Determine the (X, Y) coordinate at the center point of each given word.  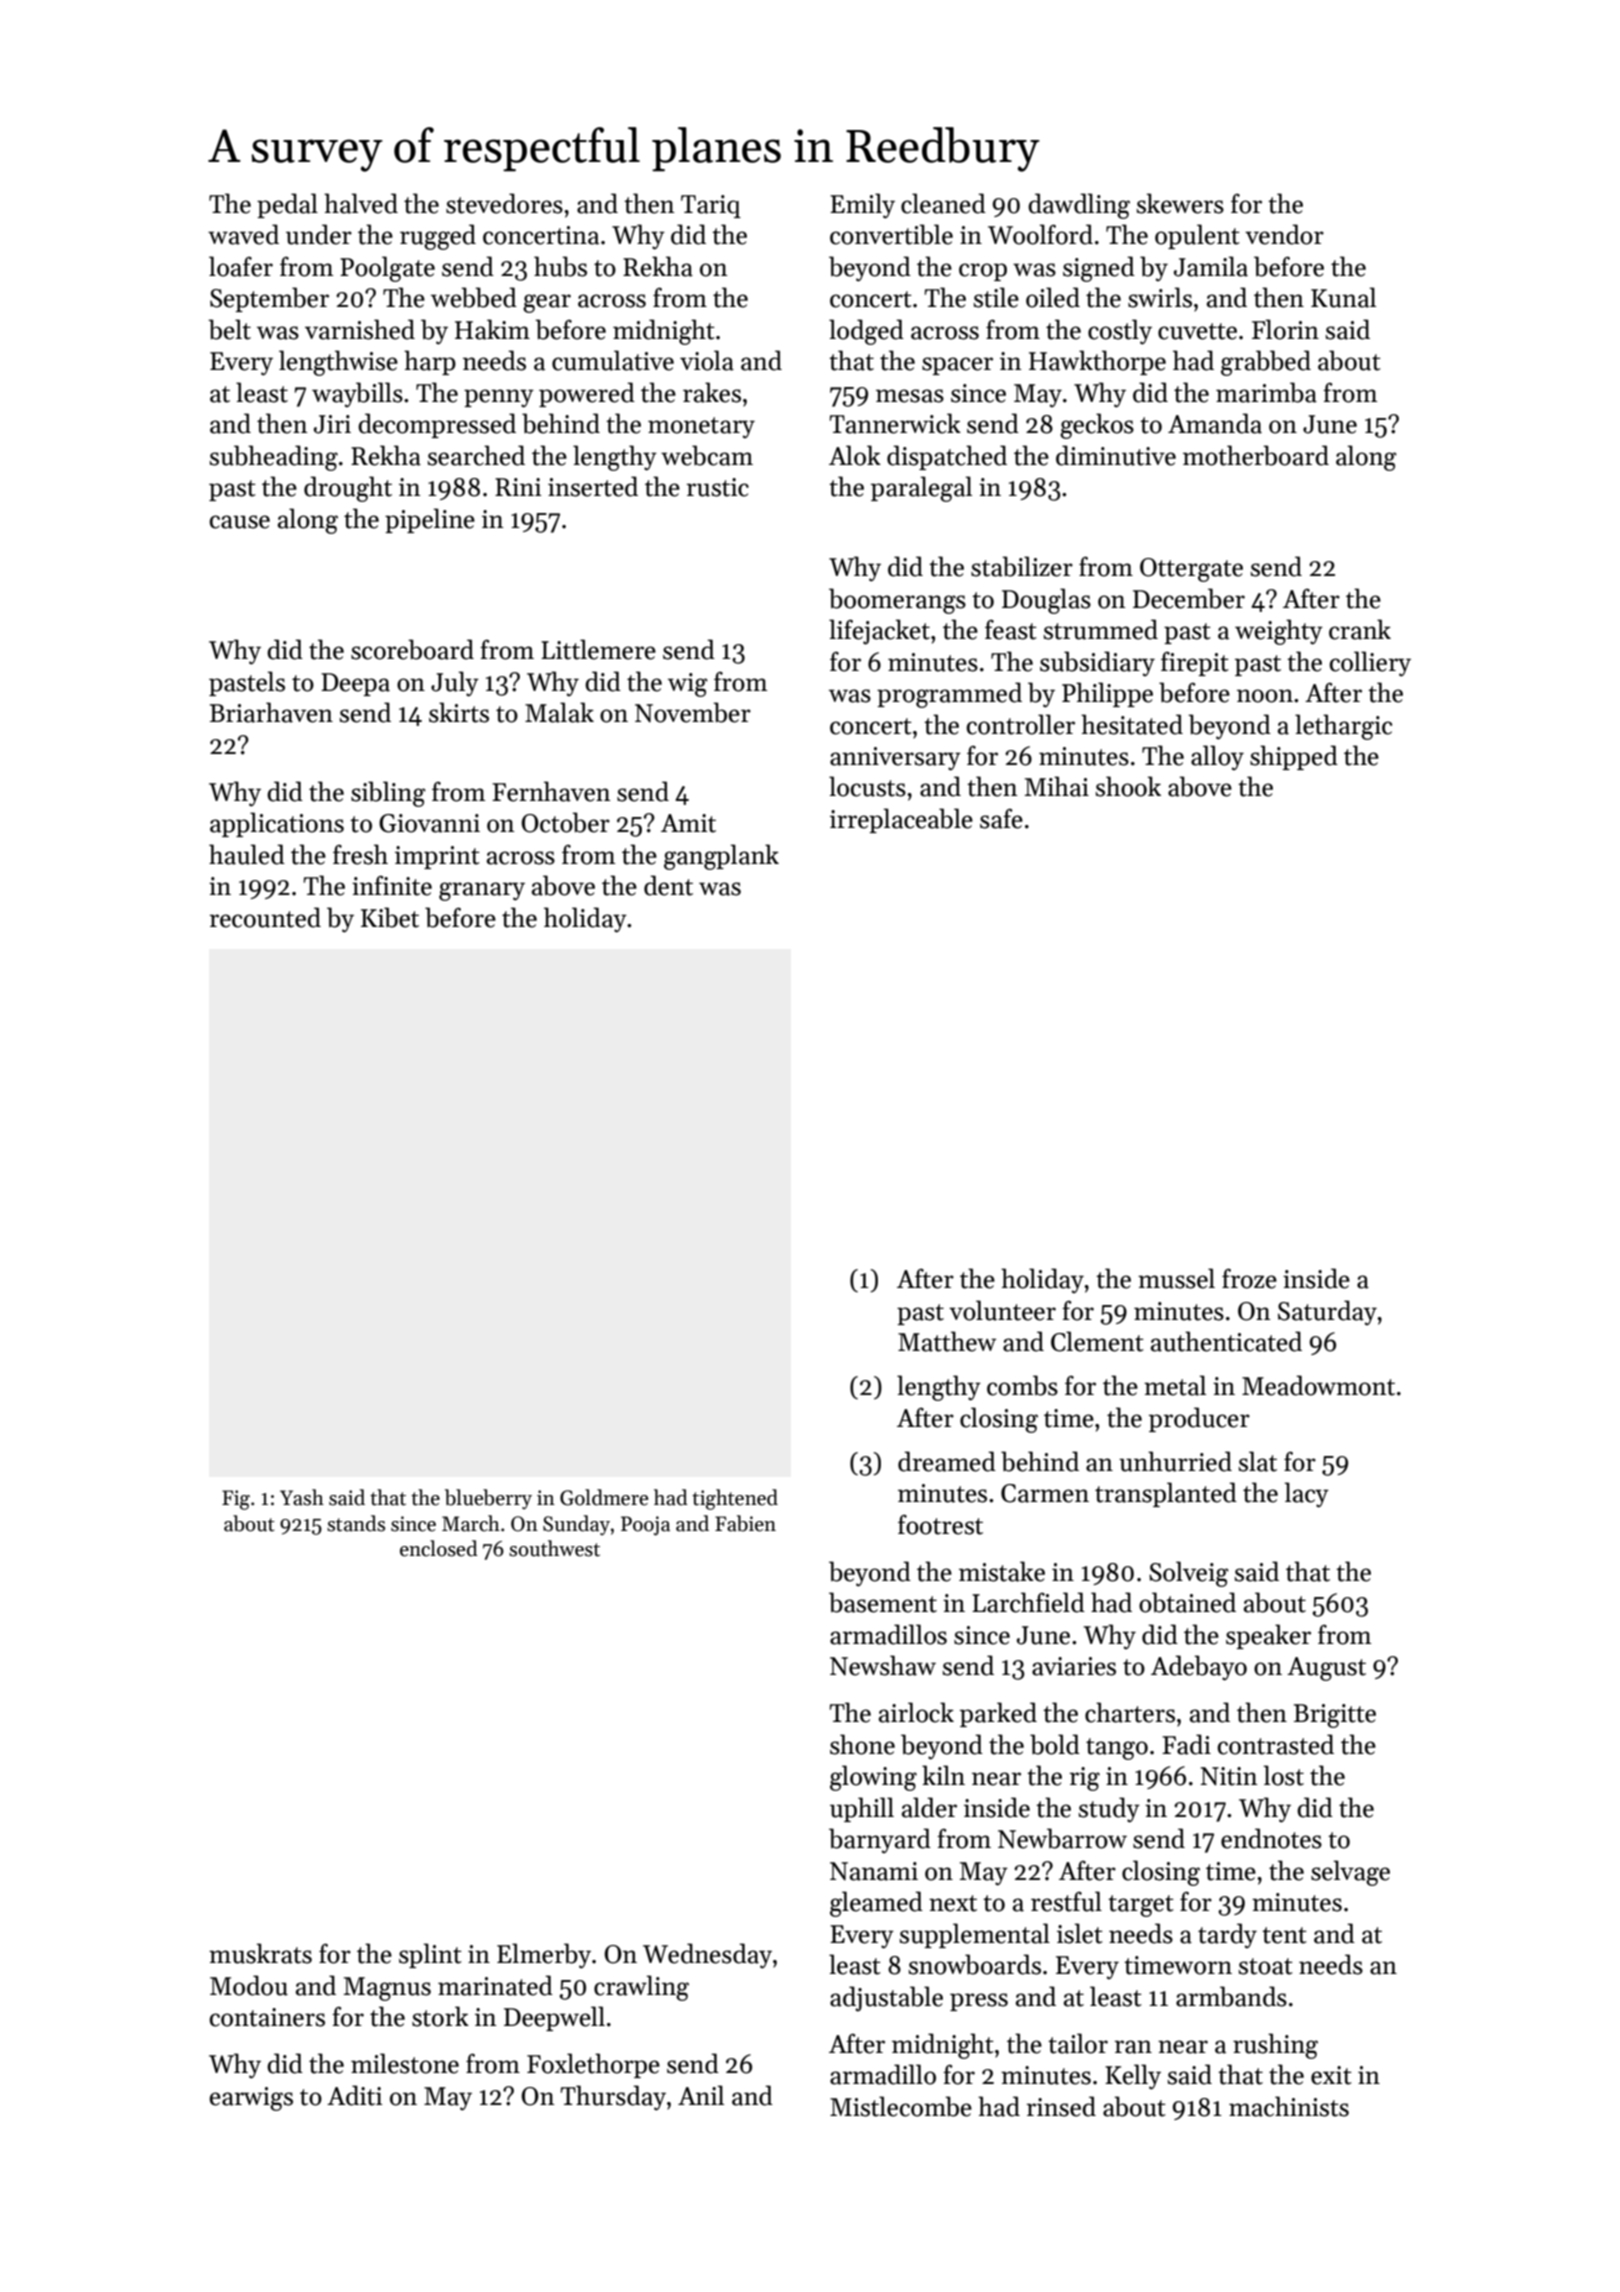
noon (1265, 696)
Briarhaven (271, 712)
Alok (855, 455)
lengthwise (338, 363)
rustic (718, 487)
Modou (249, 1985)
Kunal (1343, 297)
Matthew (947, 1341)
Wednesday (707, 1956)
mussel (1176, 1278)
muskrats (260, 1953)
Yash (302, 1497)
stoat (1265, 1966)
